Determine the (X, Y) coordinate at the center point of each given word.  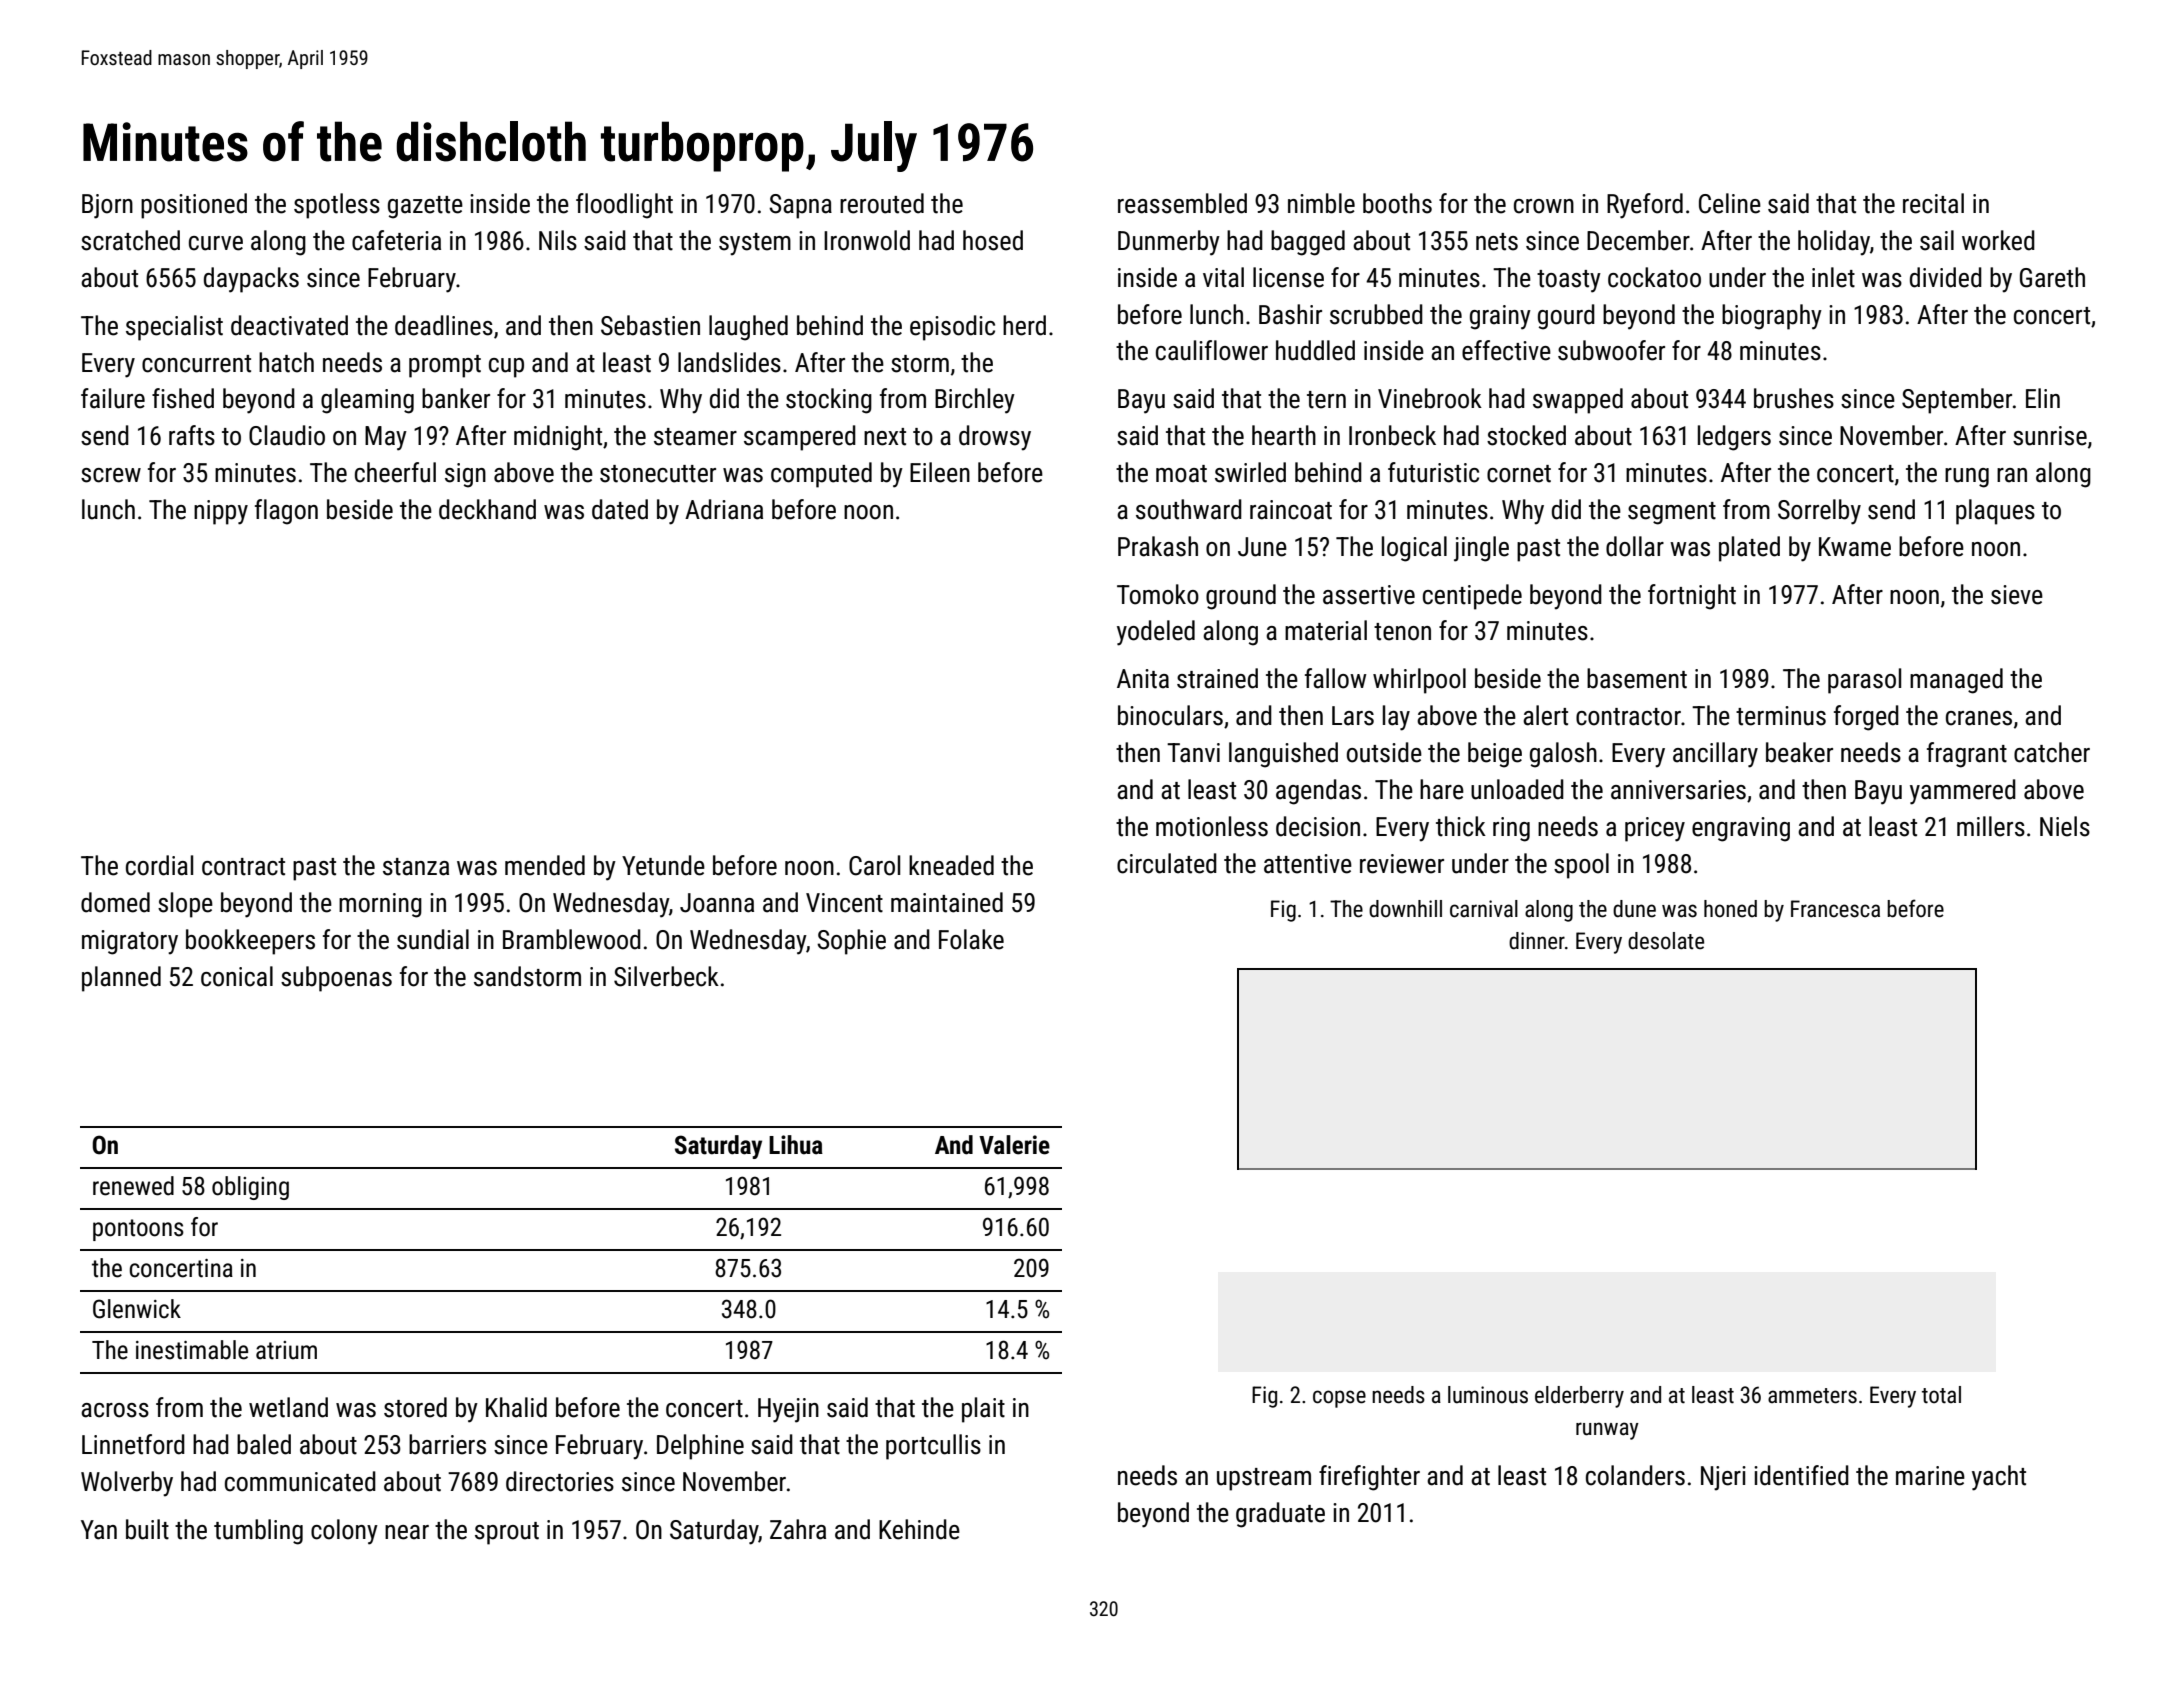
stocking (829, 401)
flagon (286, 512)
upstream (1264, 1479)
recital (1933, 203)
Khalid (516, 1407)
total (1941, 1395)
